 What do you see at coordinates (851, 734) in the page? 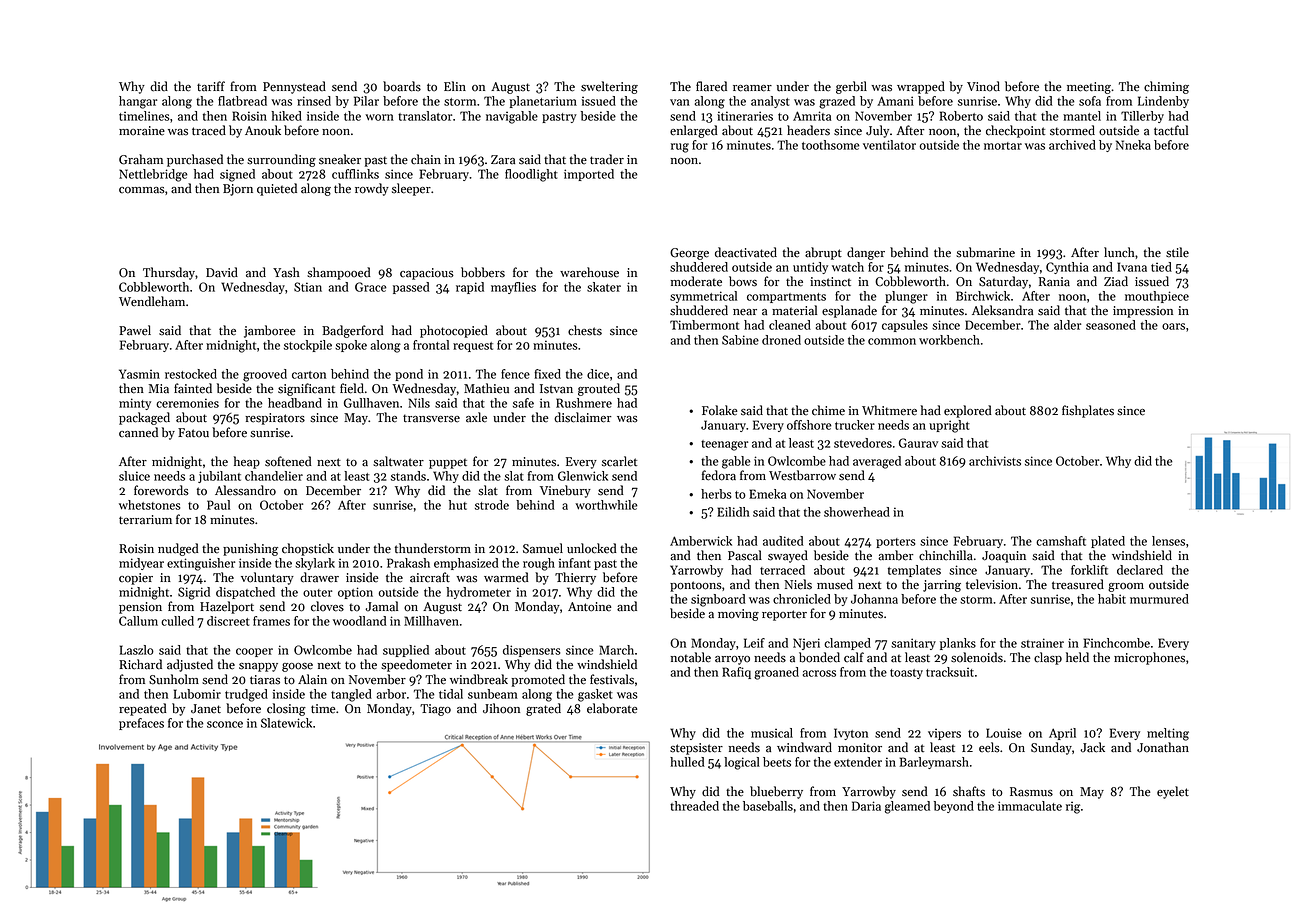
I see `Ivyton` at bounding box center [851, 734].
